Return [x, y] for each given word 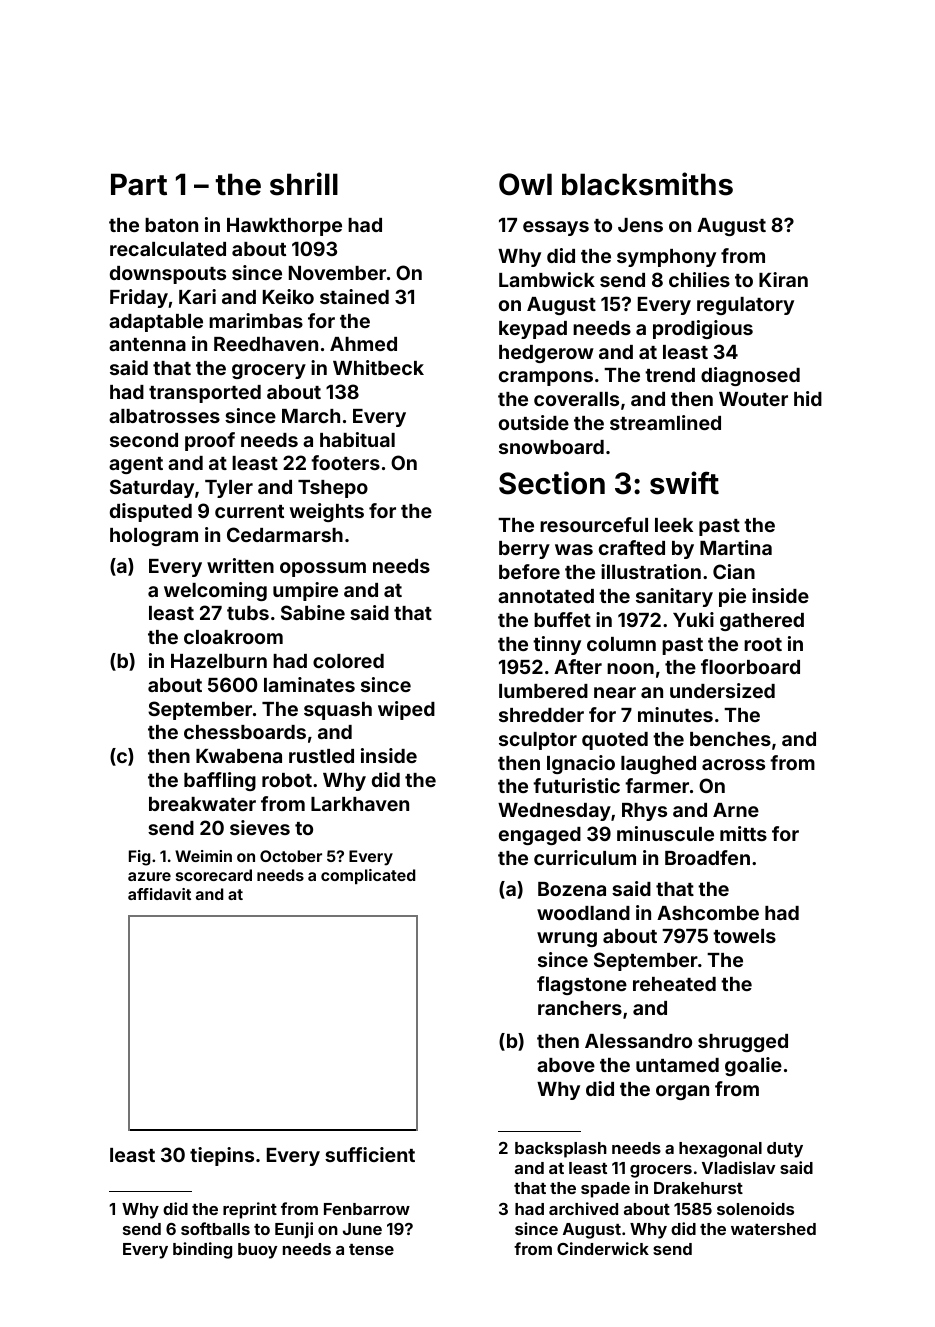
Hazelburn [219, 661]
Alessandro [638, 1041]
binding [202, 1250]
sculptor [538, 741]
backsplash [561, 1150]
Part [139, 184]
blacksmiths [647, 184]
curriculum [585, 857]
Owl [525, 184]
